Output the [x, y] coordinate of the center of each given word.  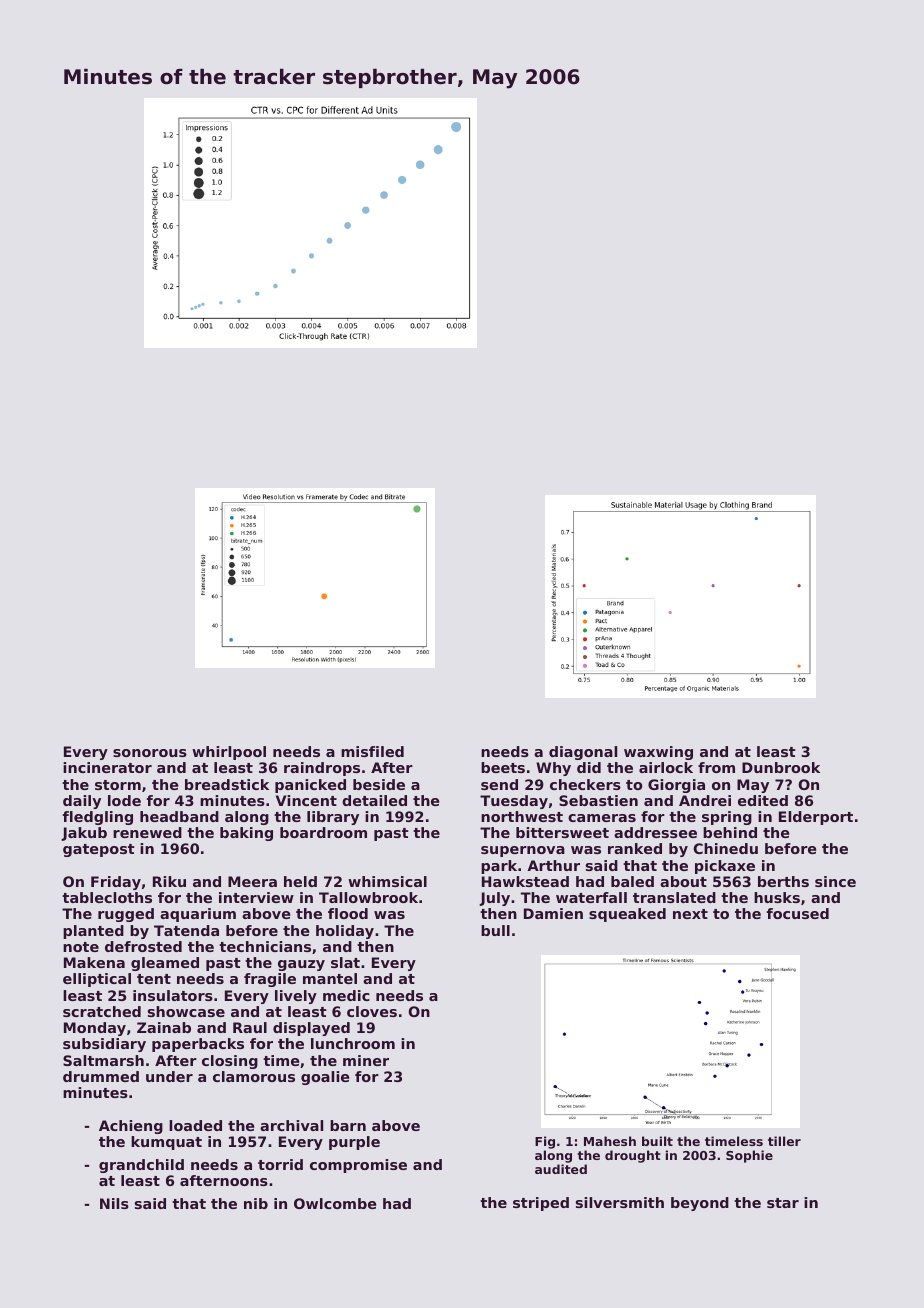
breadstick [227, 784]
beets [503, 767]
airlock [666, 767]
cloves [372, 1011]
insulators [173, 995]
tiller [784, 1141]
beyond [700, 1204]
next [690, 914]
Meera [252, 881]
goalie [325, 1078]
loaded [195, 1125]
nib [256, 1203]
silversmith [620, 1202]
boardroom [323, 832]
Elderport [816, 818]
